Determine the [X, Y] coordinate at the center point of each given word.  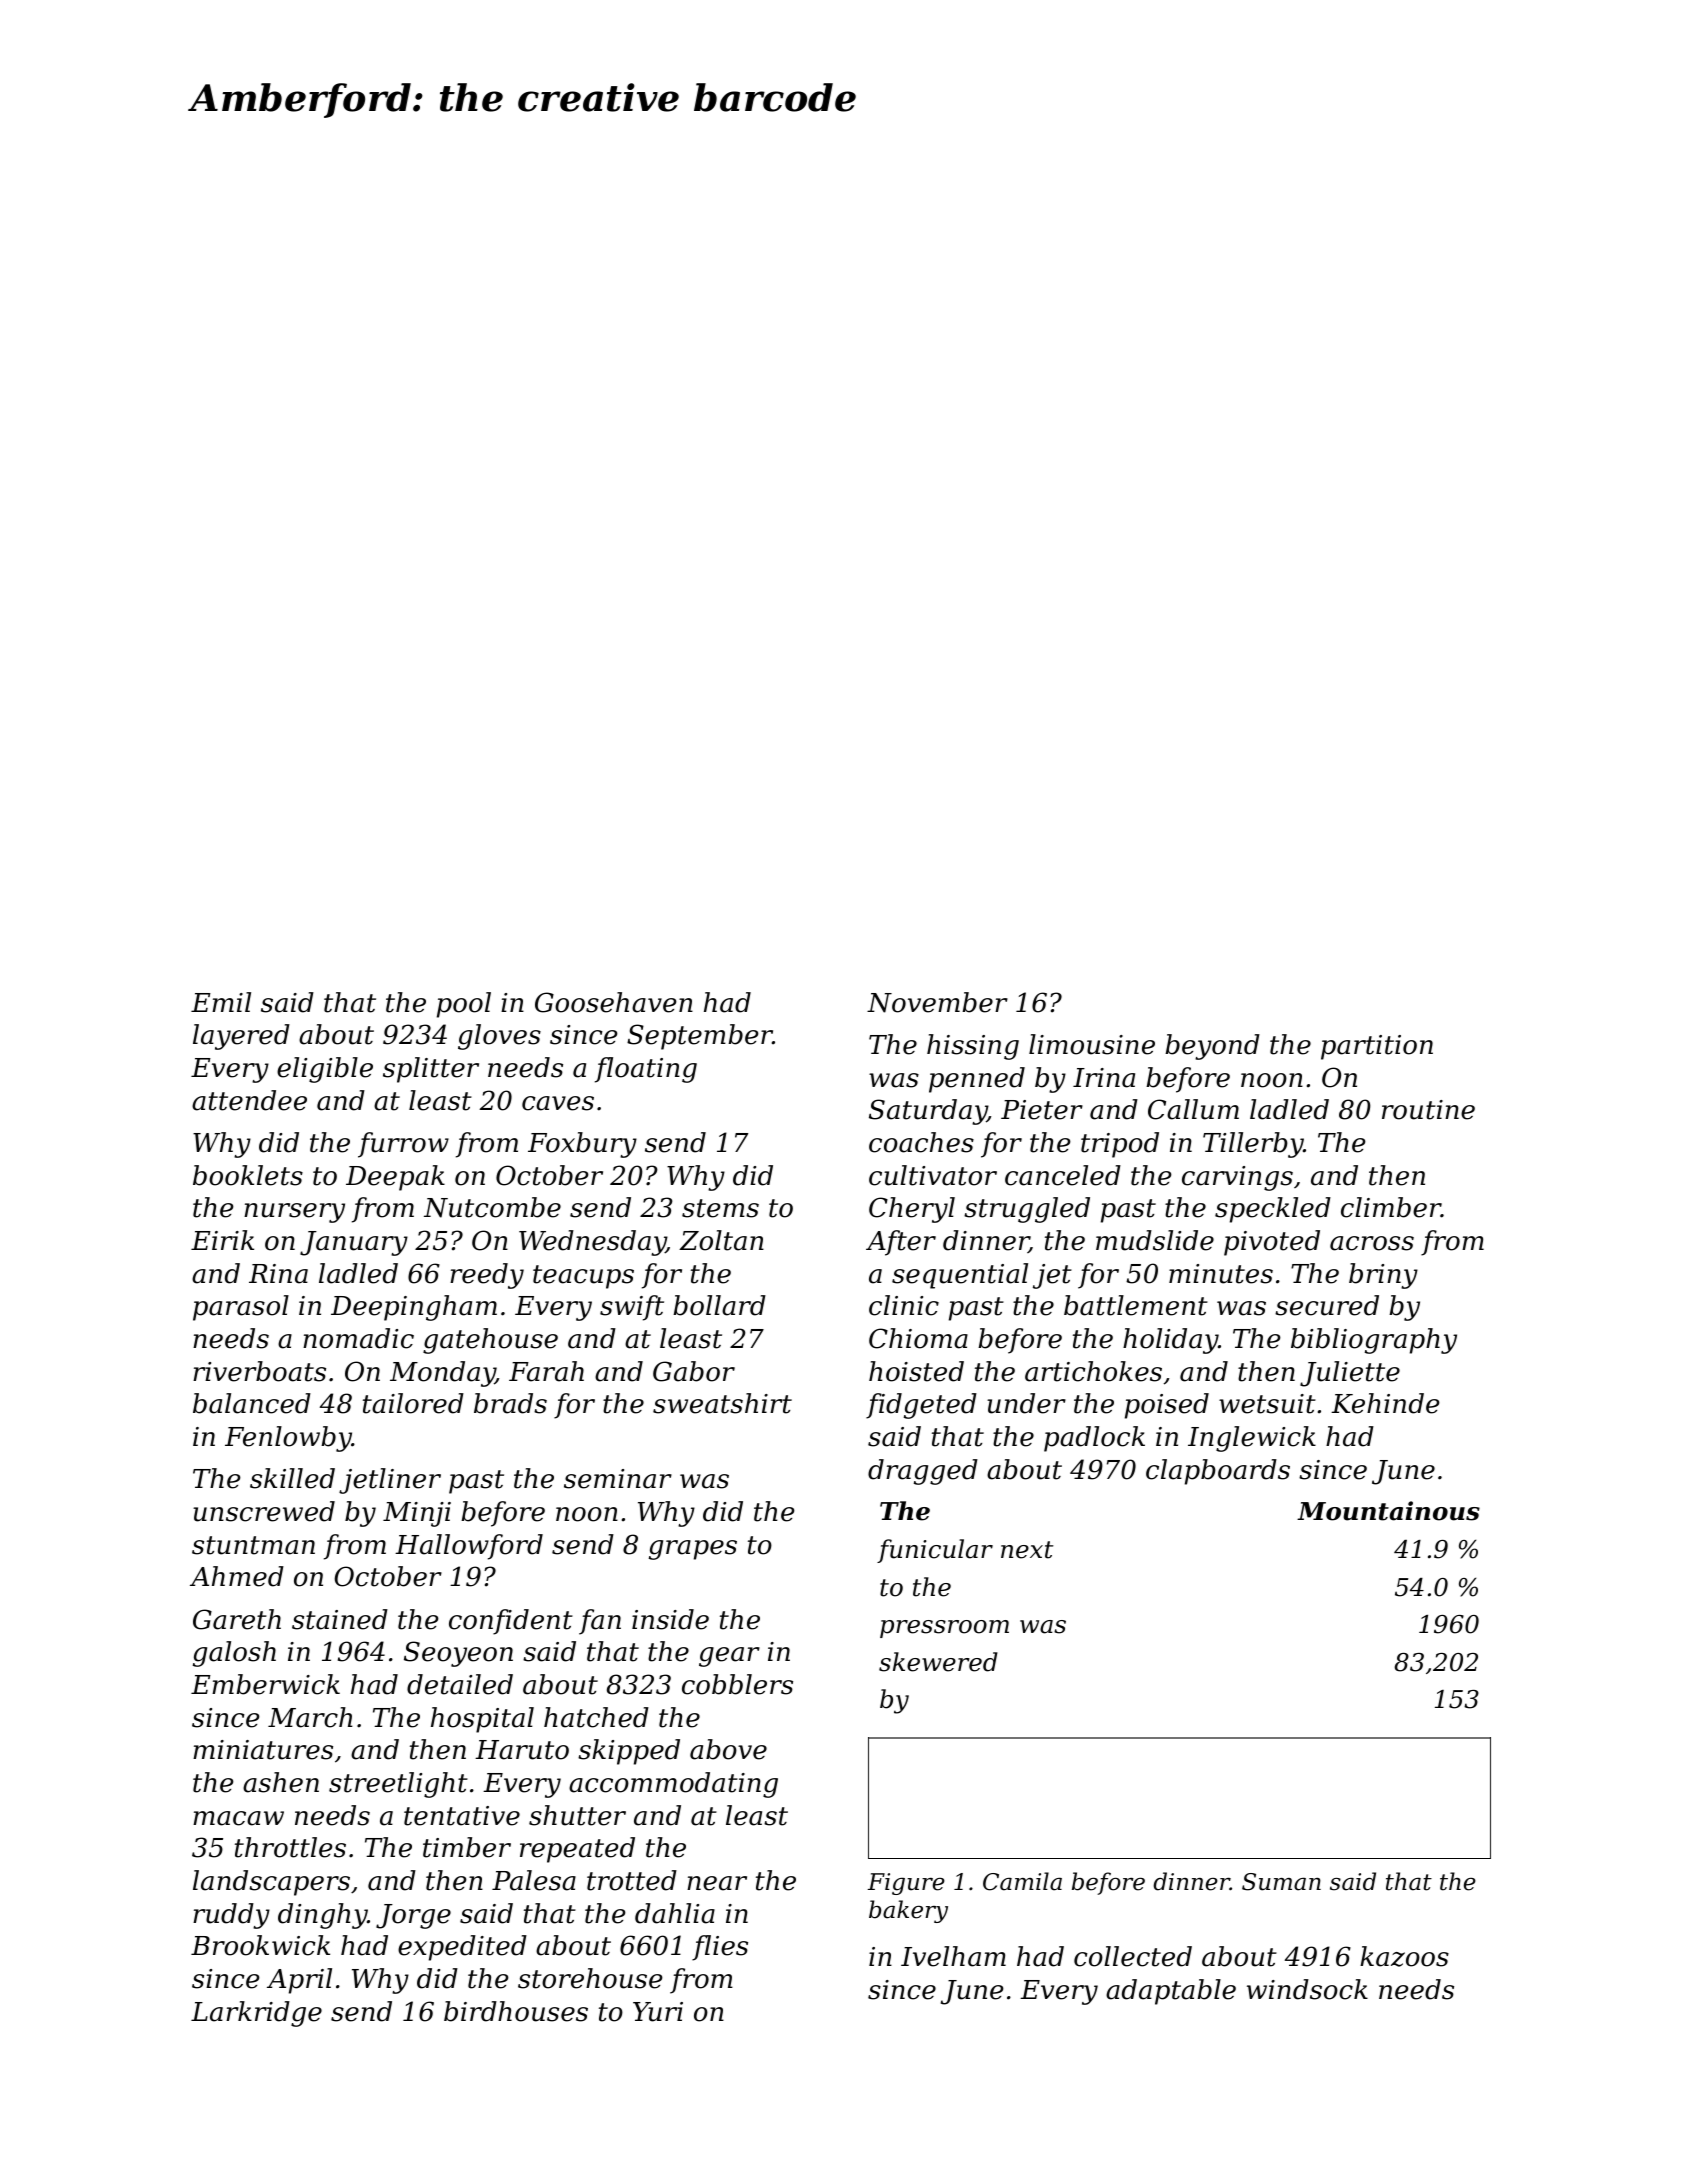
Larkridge [256, 2014]
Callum [1193, 1109]
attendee [249, 1100]
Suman [1281, 1882]
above [728, 1749]
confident [511, 1622]
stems [720, 1208]
